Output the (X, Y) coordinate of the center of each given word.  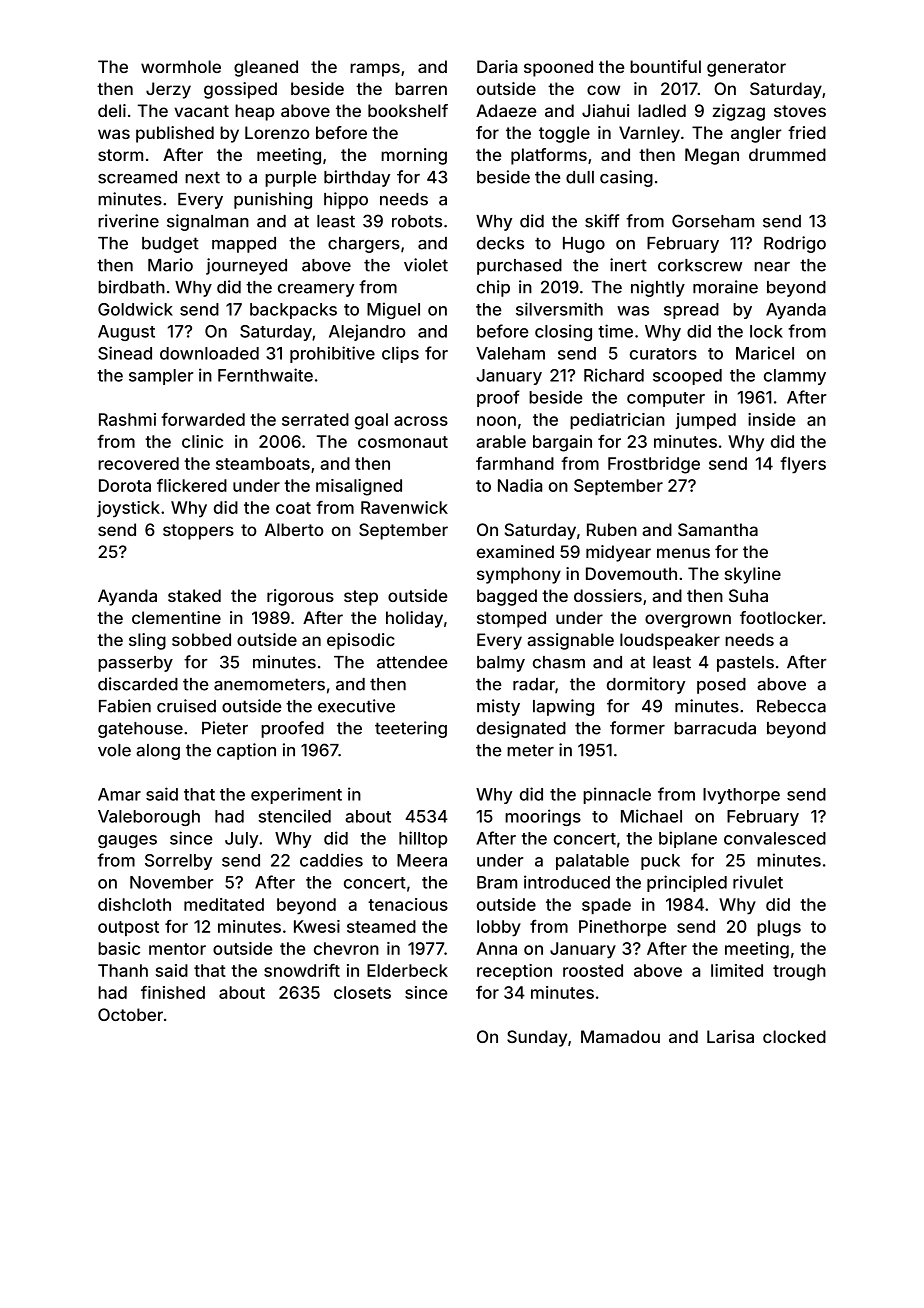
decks (500, 243)
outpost (128, 928)
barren (421, 88)
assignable (570, 641)
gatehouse (140, 730)
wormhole (181, 66)
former (637, 728)
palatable (592, 862)
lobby (499, 928)
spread (691, 311)
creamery (316, 290)
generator (746, 69)
